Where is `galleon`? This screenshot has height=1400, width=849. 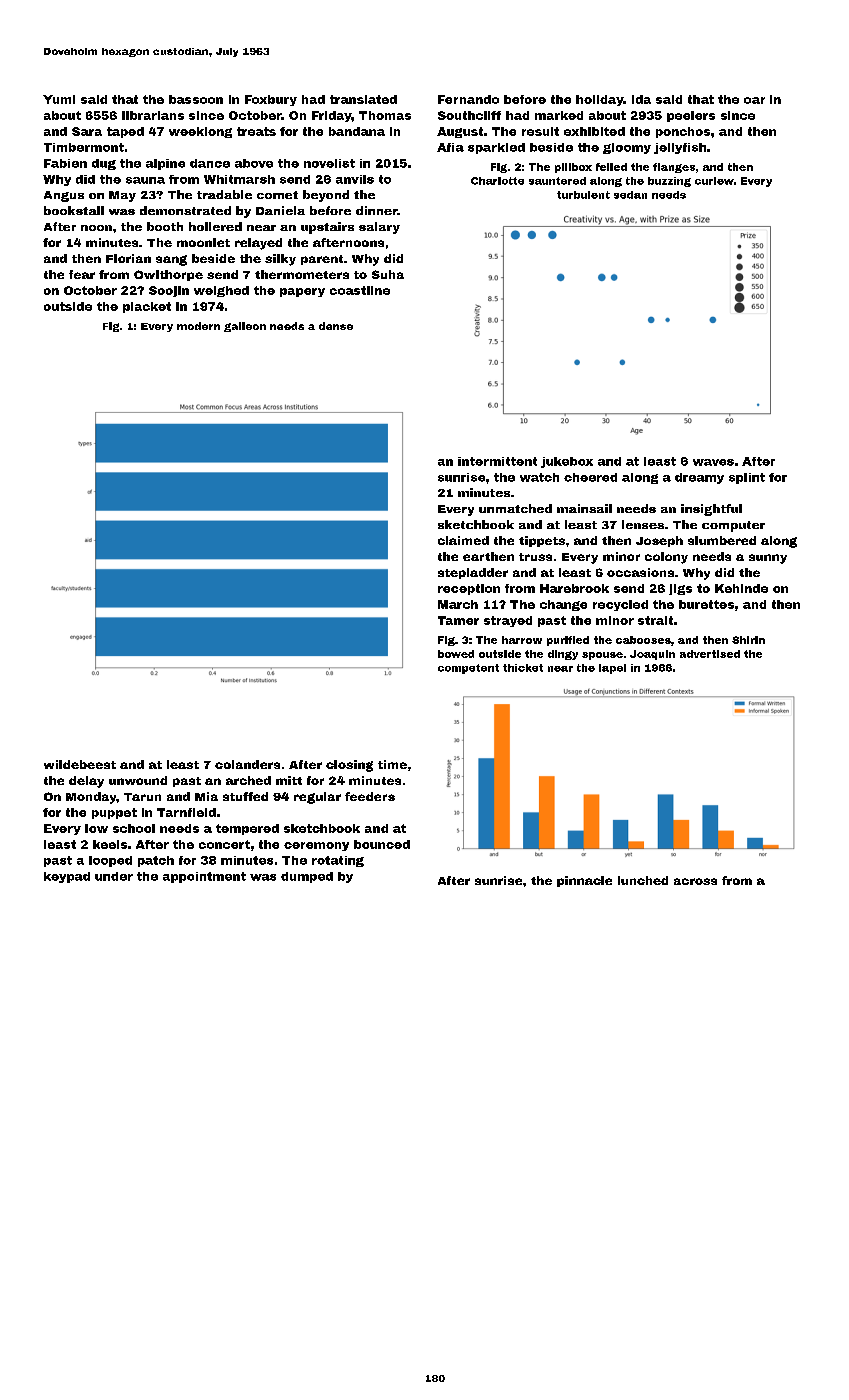 galleon is located at coordinates (245, 327).
